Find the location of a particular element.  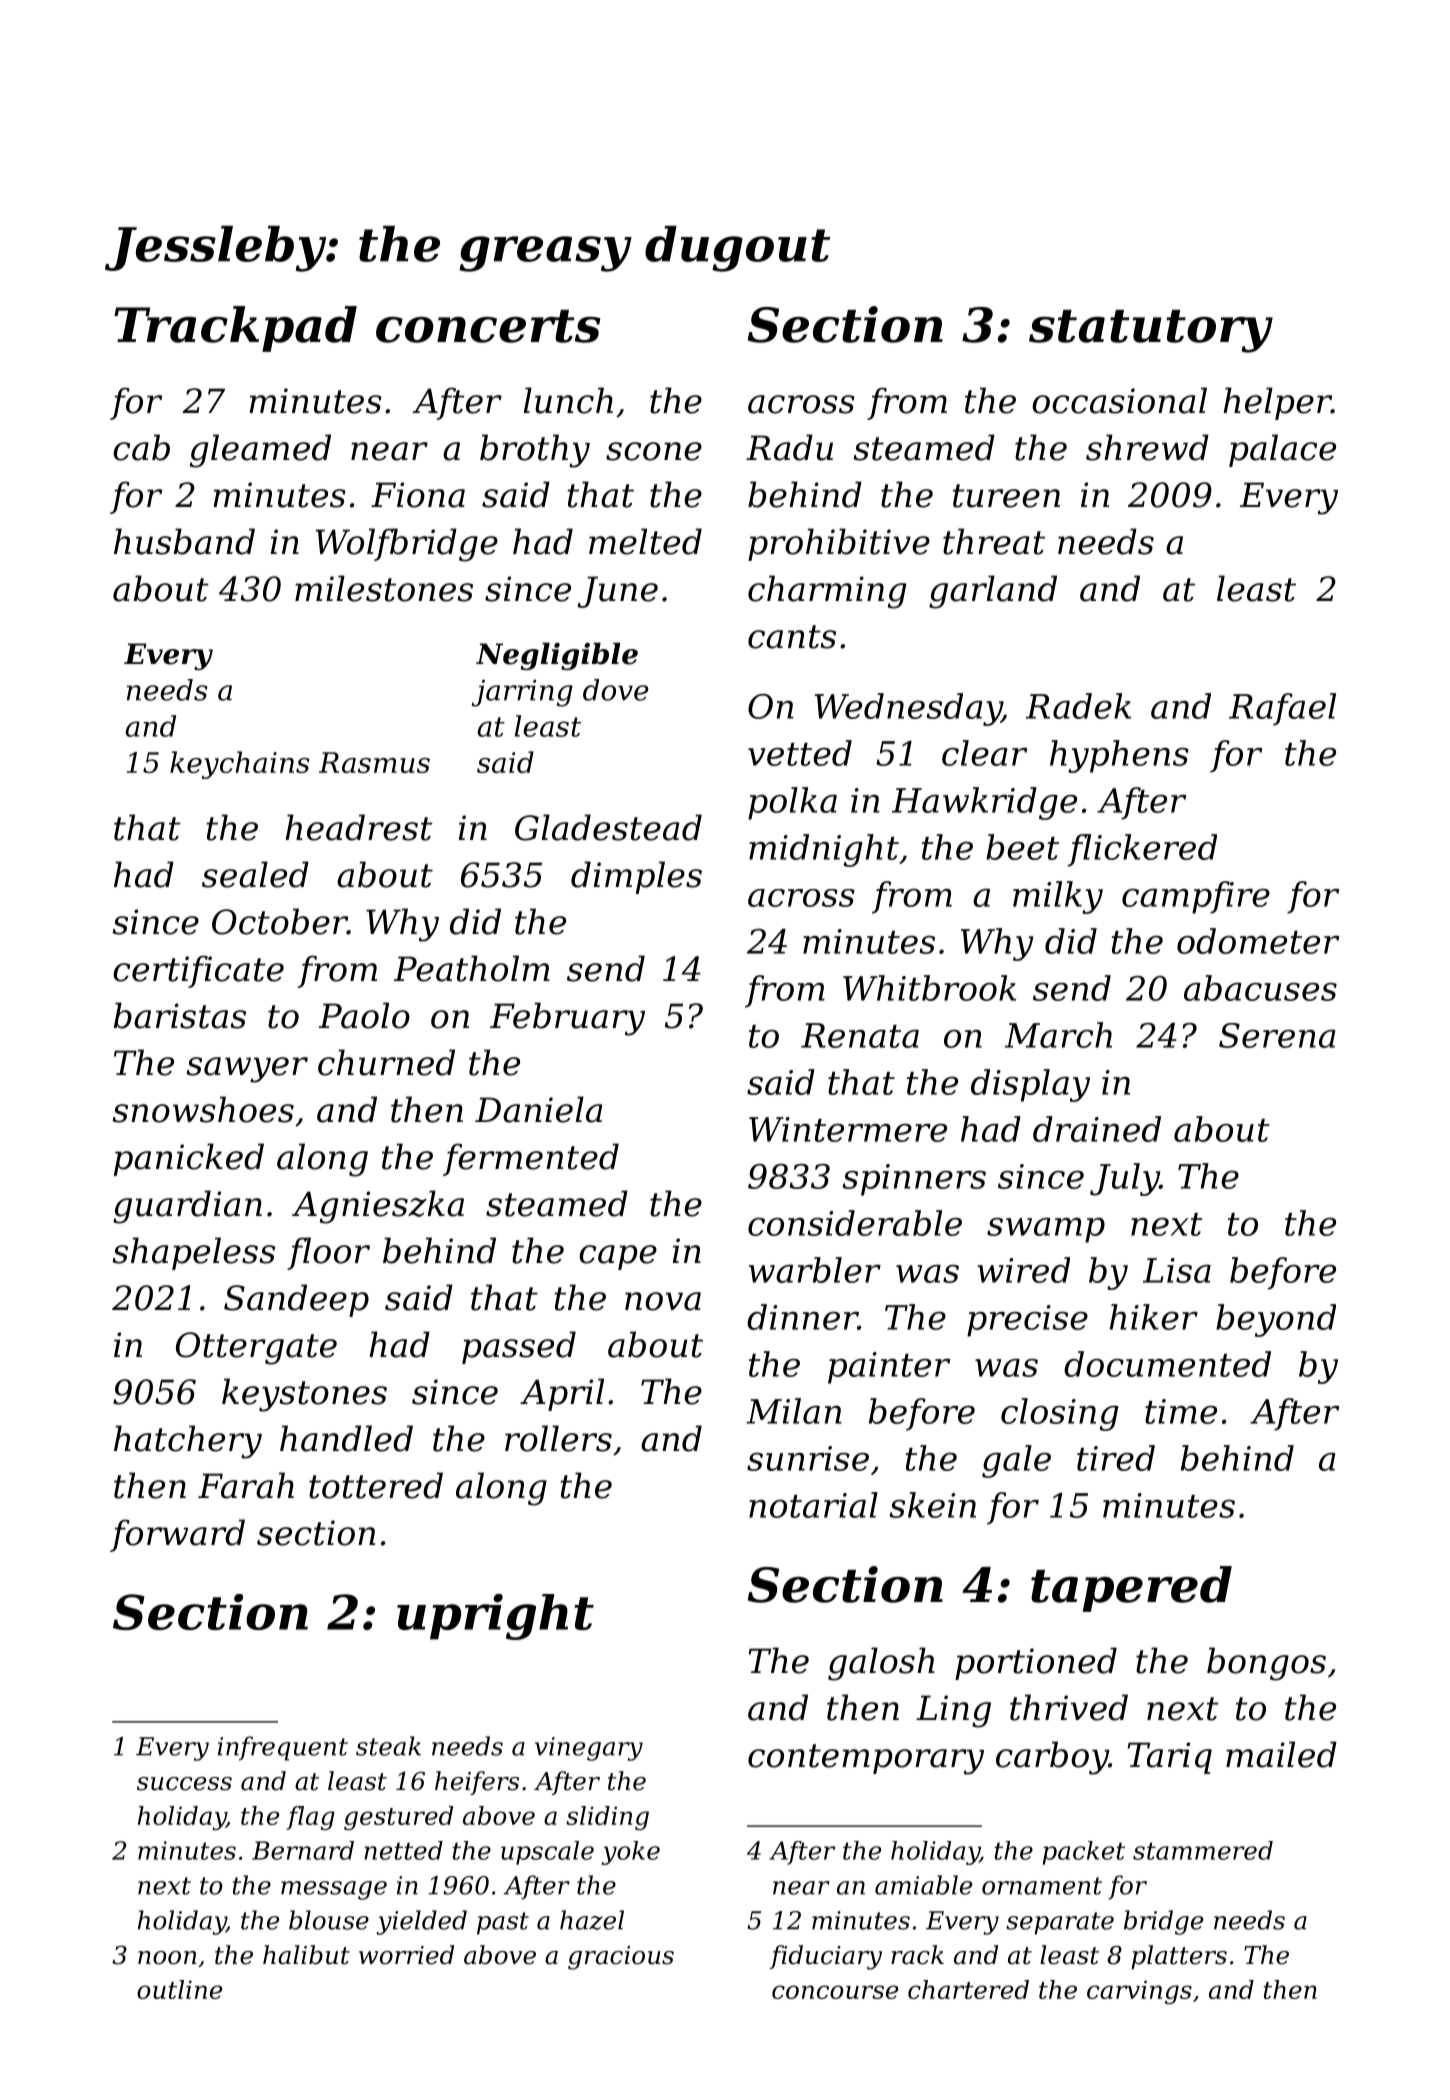

concerts is located at coordinates (488, 326).
